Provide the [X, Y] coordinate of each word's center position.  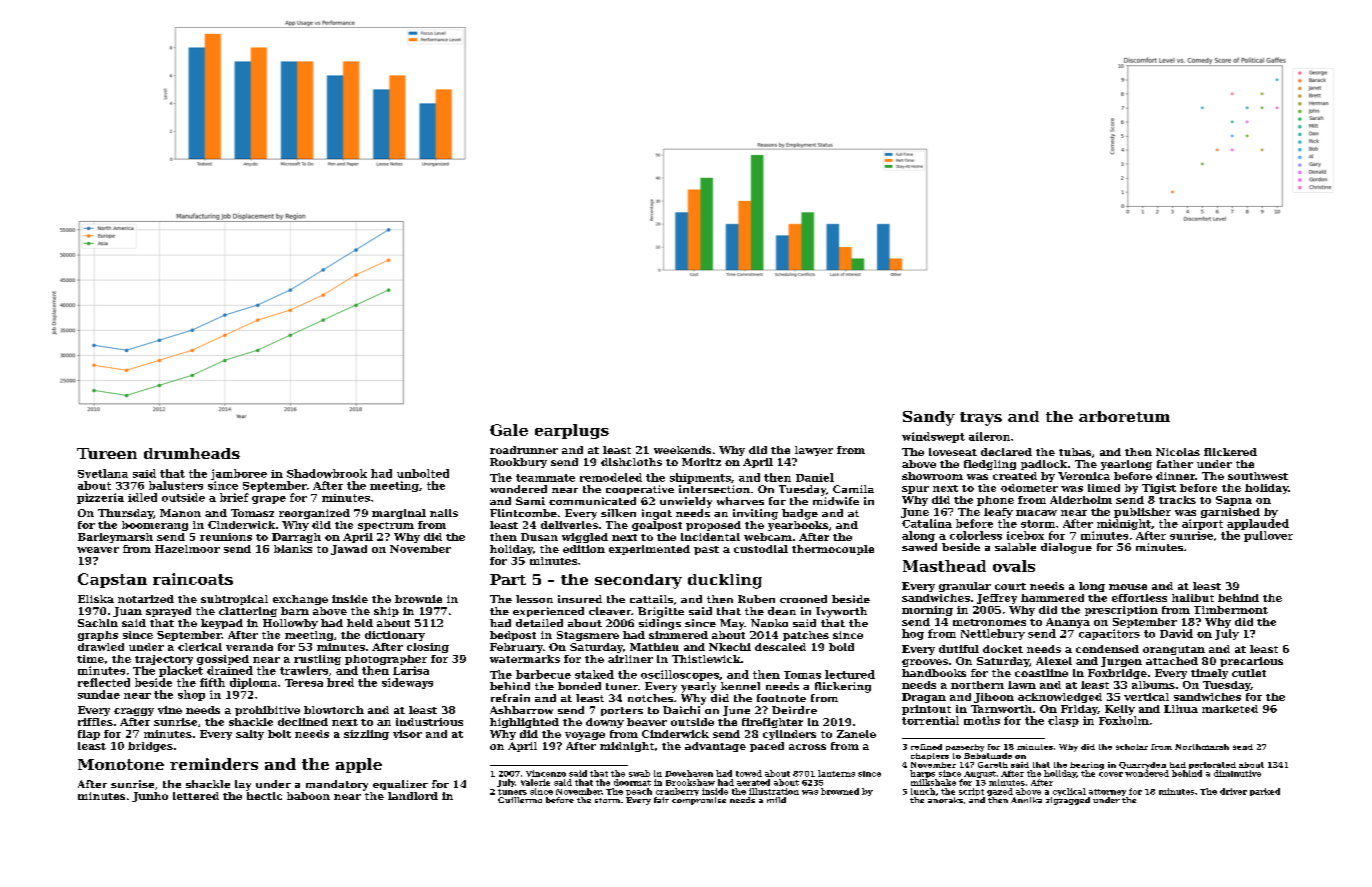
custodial [761, 549]
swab [639, 773]
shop [191, 695]
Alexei [1054, 661]
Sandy [929, 418]
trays [981, 419]
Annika [1026, 800]
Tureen [107, 453]
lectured [850, 674]
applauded [1258, 524]
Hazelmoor [187, 549]
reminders [214, 764]
